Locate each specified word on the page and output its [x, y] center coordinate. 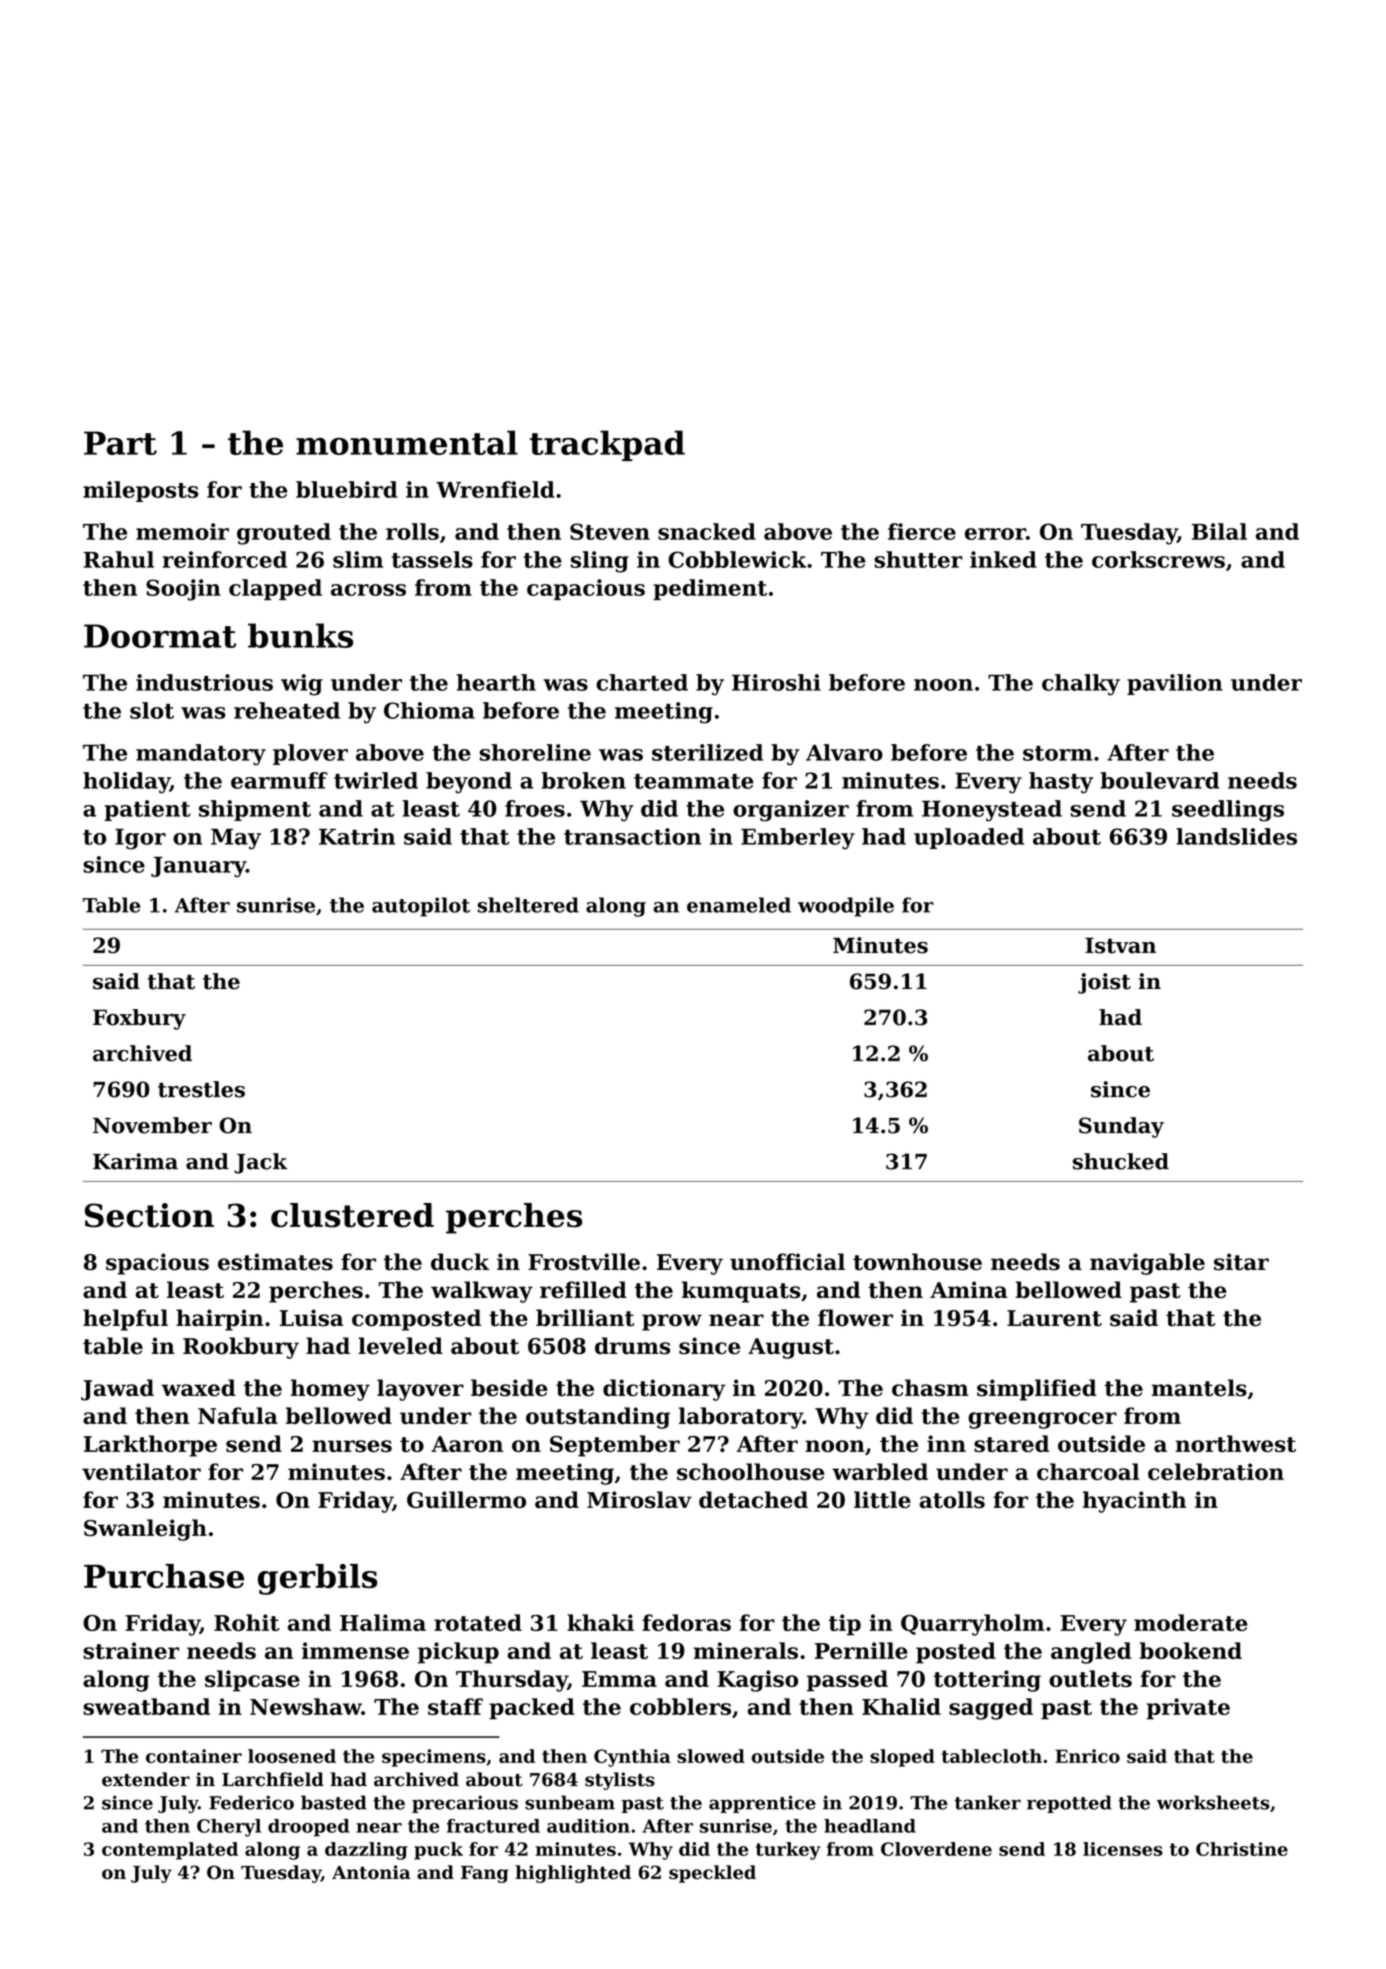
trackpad [607, 445]
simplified [1037, 1390]
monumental [407, 442]
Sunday [1121, 1127]
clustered [352, 1215]
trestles [201, 1089]
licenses [1123, 1849]
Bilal [1219, 531]
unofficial [787, 1262]
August [791, 1348]
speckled [712, 1874]
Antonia [371, 1872]
